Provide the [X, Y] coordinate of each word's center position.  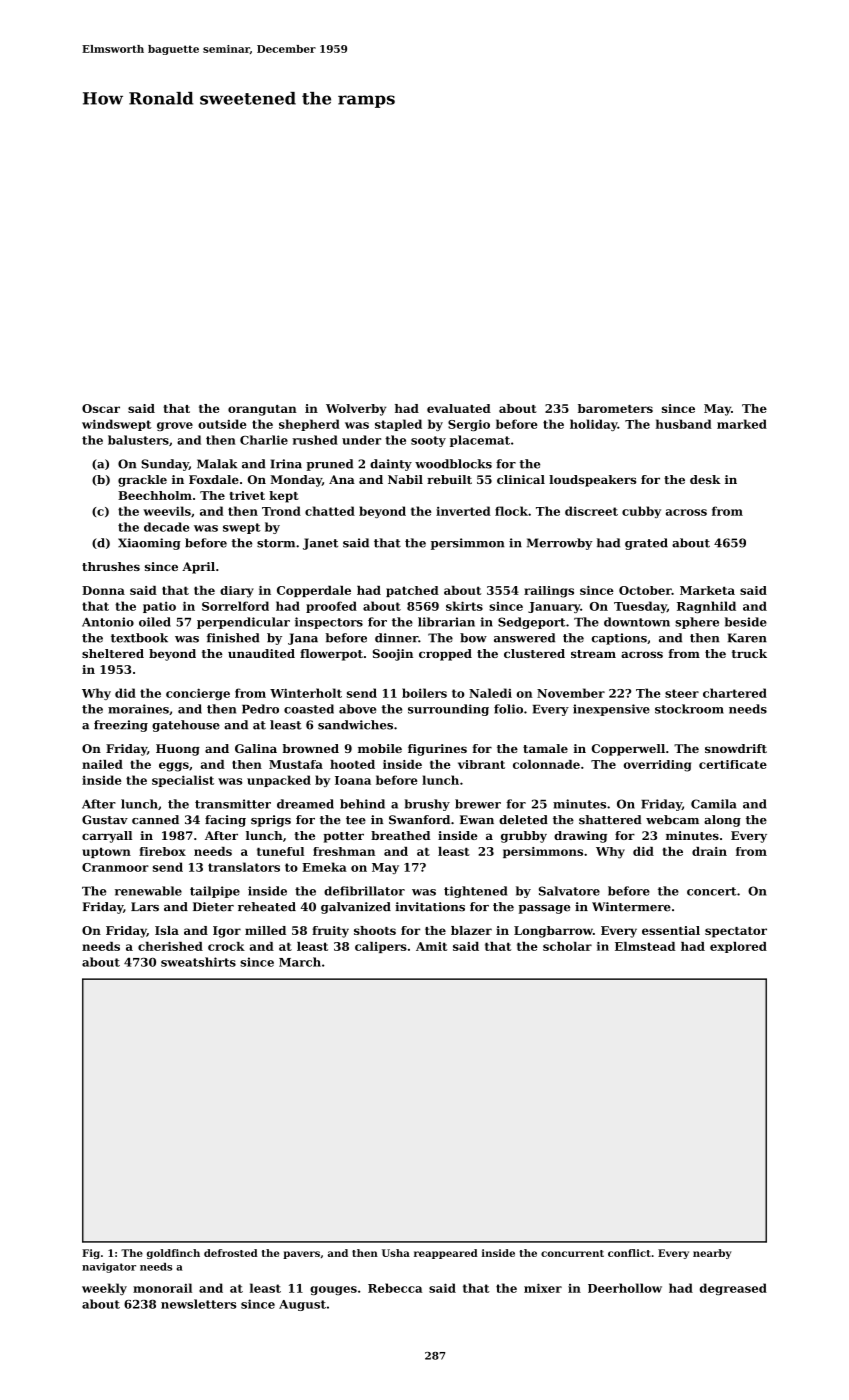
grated [646, 544]
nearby [712, 1254]
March [300, 962]
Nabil [405, 479]
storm [276, 543]
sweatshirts [198, 962]
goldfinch [173, 1254]
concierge [198, 694]
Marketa [707, 590]
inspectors [329, 623]
